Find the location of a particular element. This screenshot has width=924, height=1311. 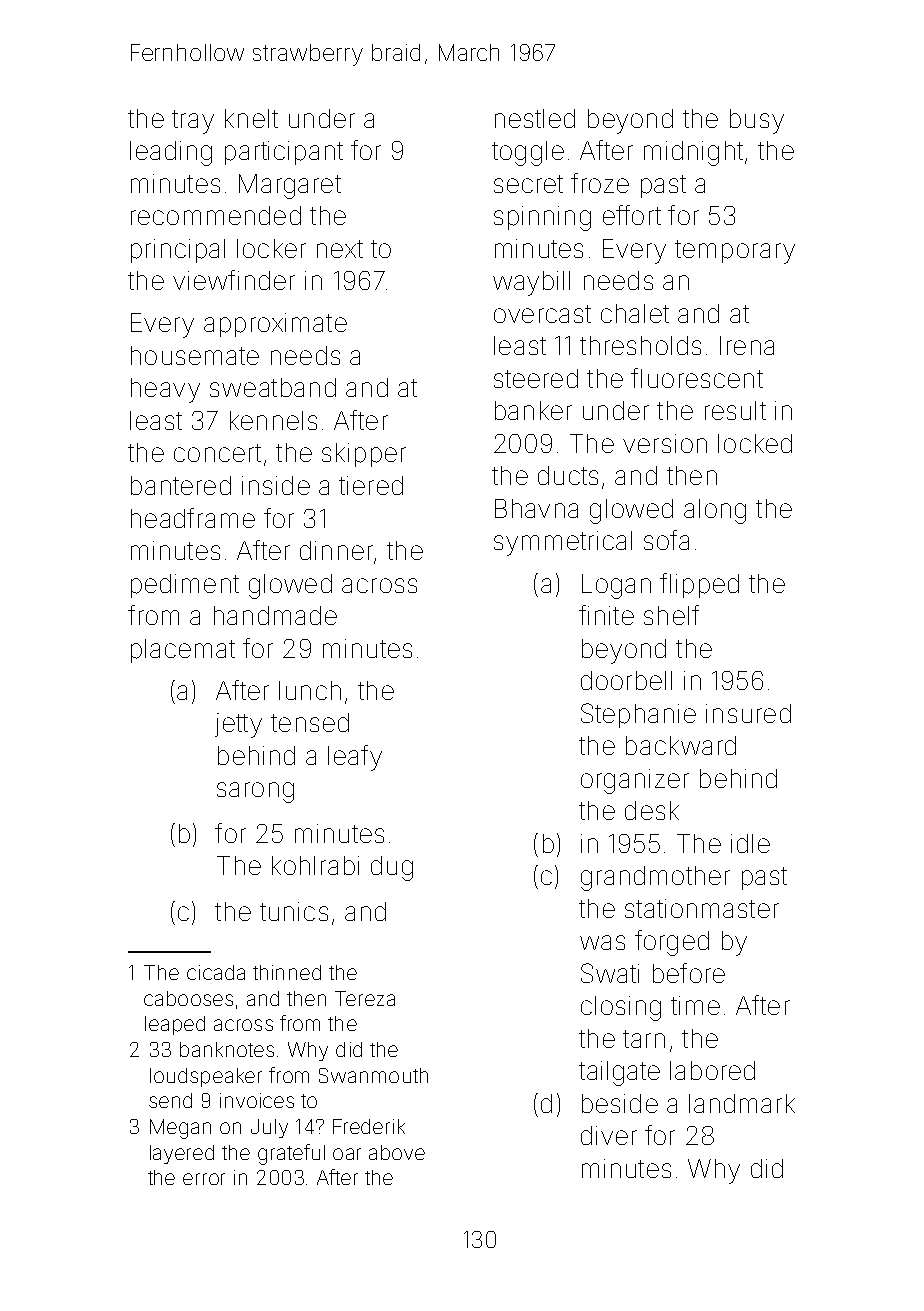

along is located at coordinates (715, 511).
